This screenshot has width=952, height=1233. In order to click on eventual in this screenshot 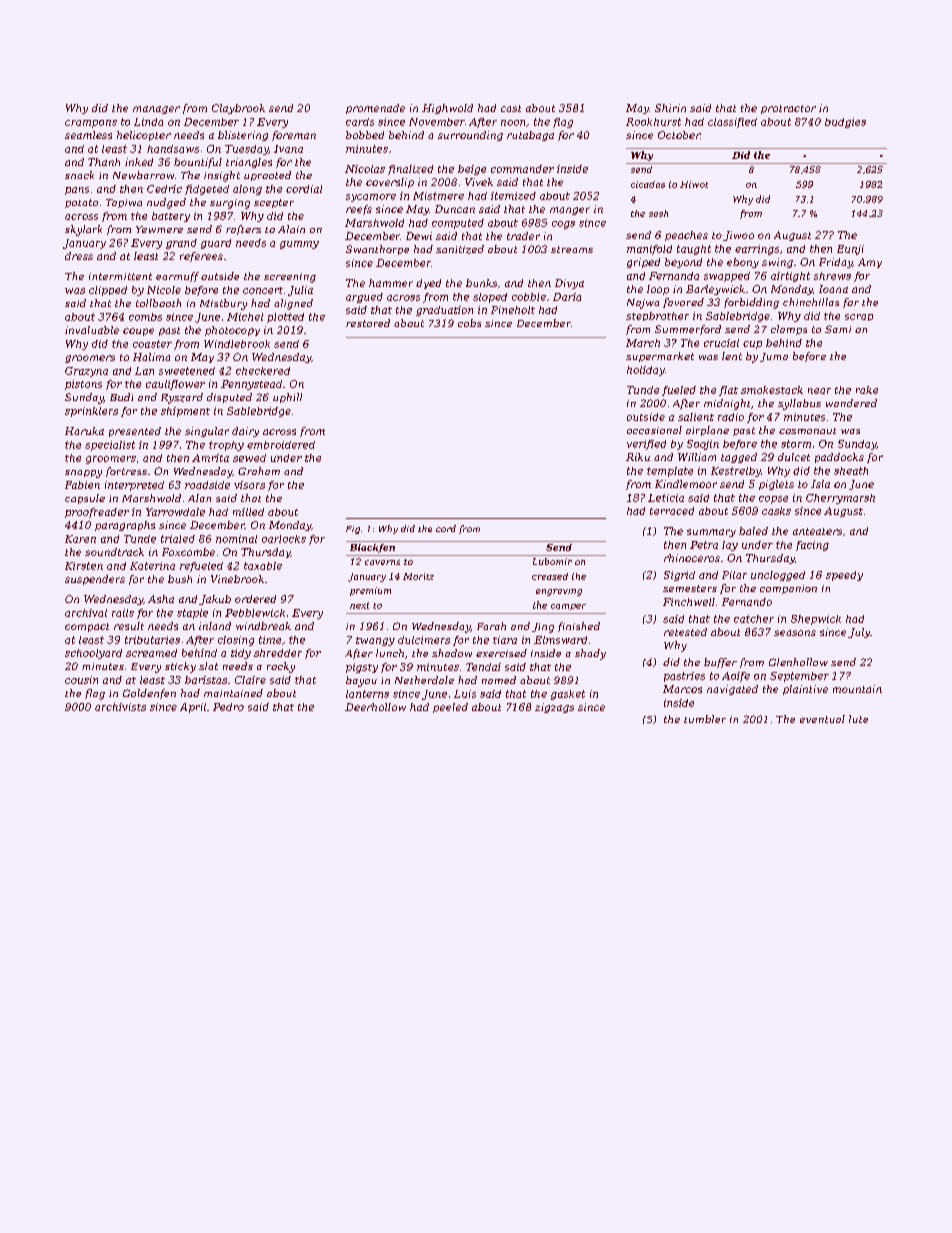, I will do `click(822, 719)`.
